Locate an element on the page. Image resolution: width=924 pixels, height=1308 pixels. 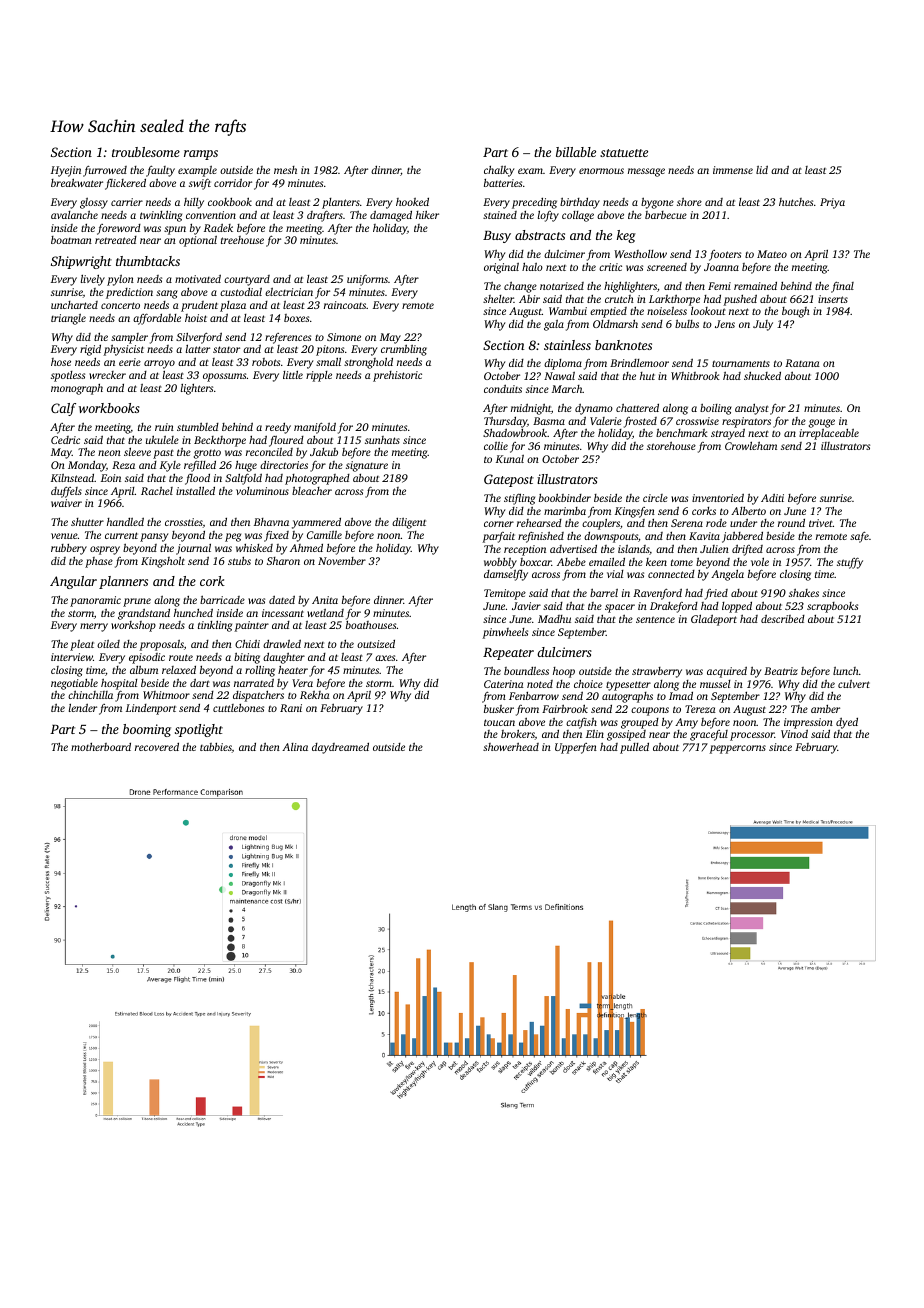
stronghold is located at coordinates (368, 363).
